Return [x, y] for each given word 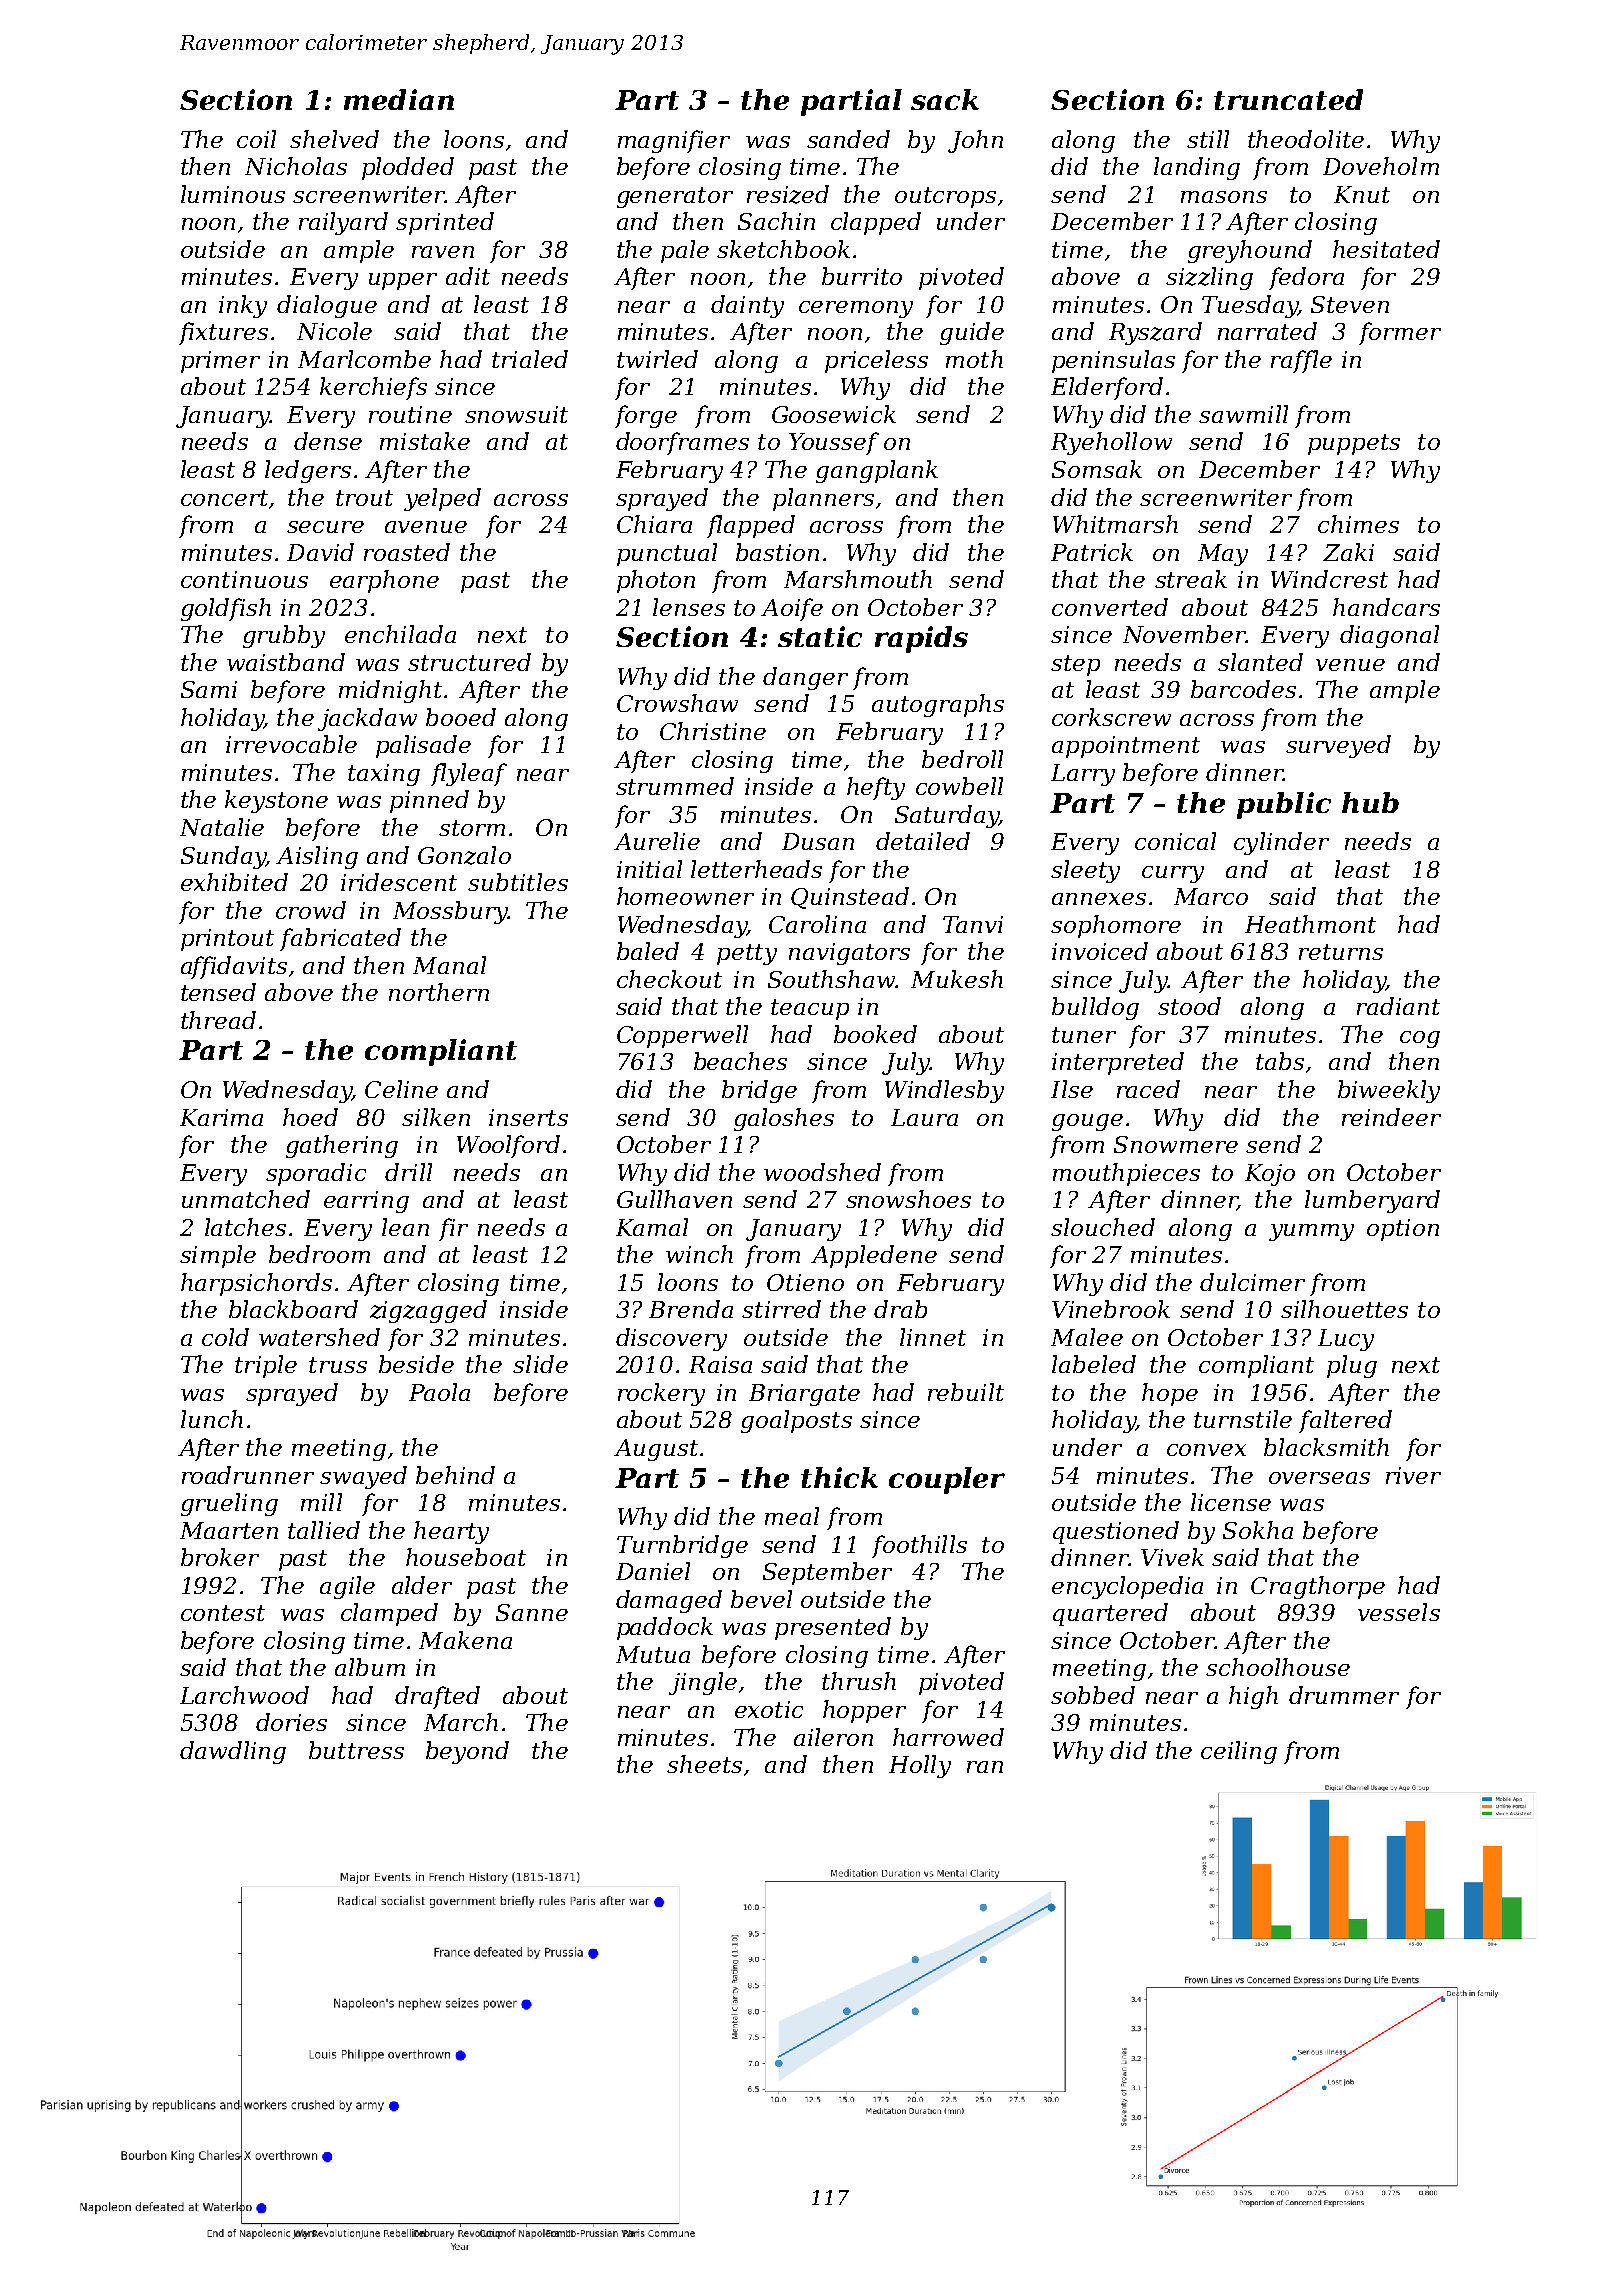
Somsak [1097, 469]
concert [224, 498]
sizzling [1209, 278]
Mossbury [450, 912]
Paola [439, 1392]
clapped [876, 223]
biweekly [1389, 1091]
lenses [689, 607]
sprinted [445, 223]
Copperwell [682, 1036]
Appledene [874, 1256]
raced [1148, 1089]
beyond [467, 1752]
